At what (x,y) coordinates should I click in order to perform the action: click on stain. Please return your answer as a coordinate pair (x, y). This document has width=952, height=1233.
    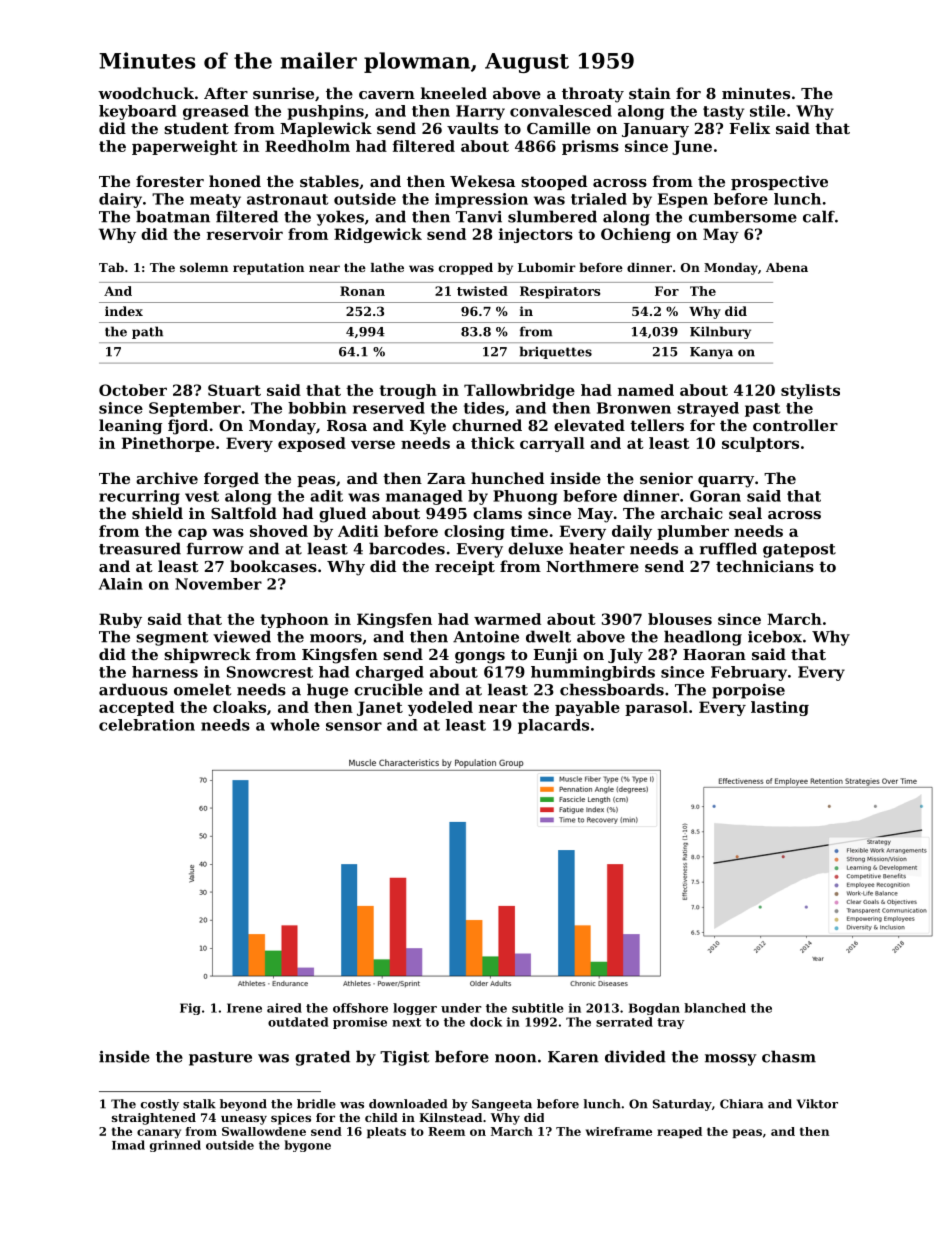
    Looking at the image, I should click on (650, 93).
